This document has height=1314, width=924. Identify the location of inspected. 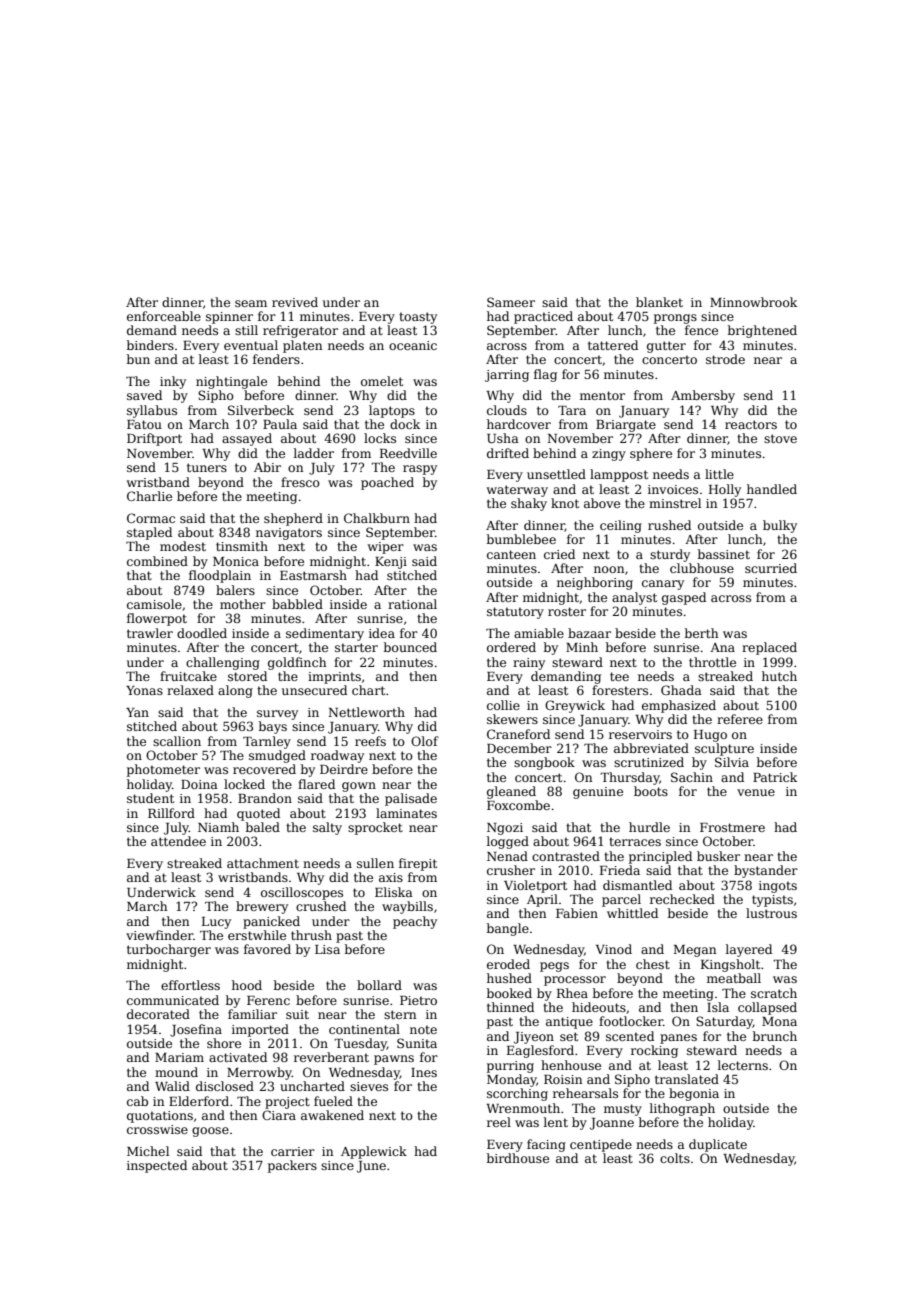
(157, 1166).
